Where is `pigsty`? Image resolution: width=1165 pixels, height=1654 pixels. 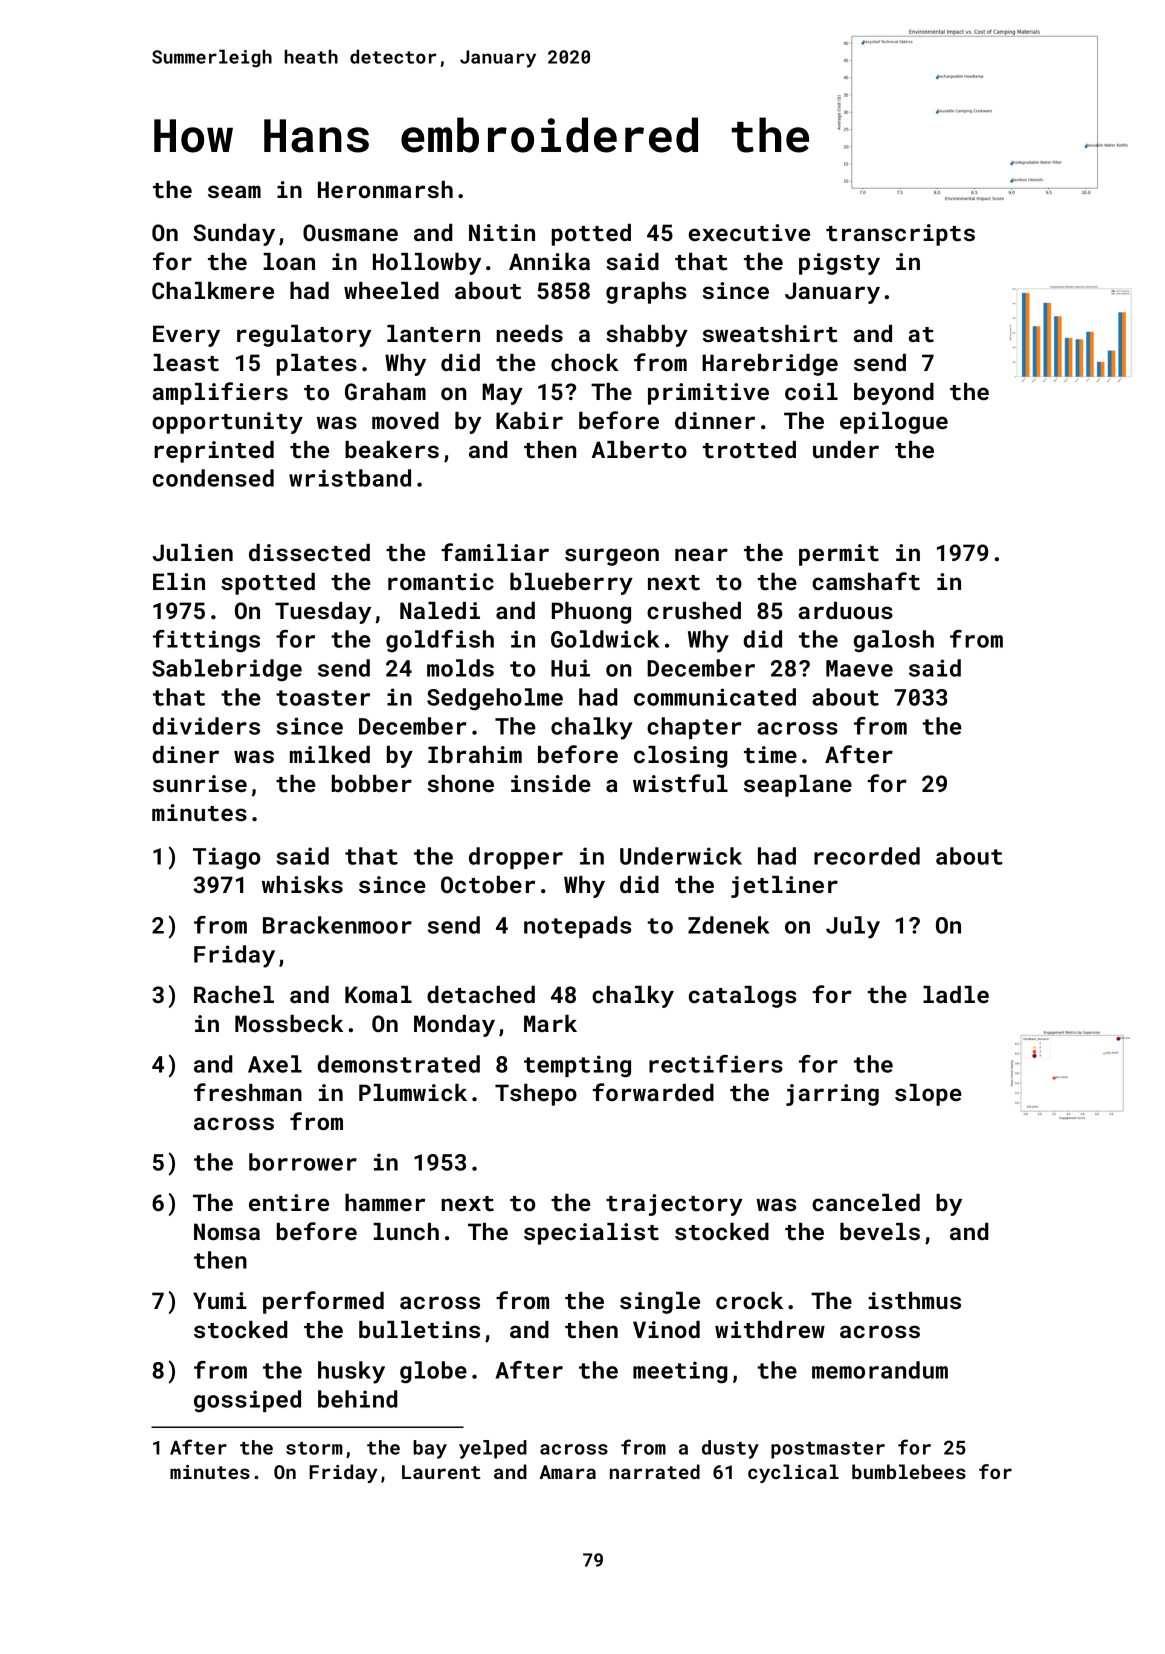 pigsty is located at coordinates (839, 264).
